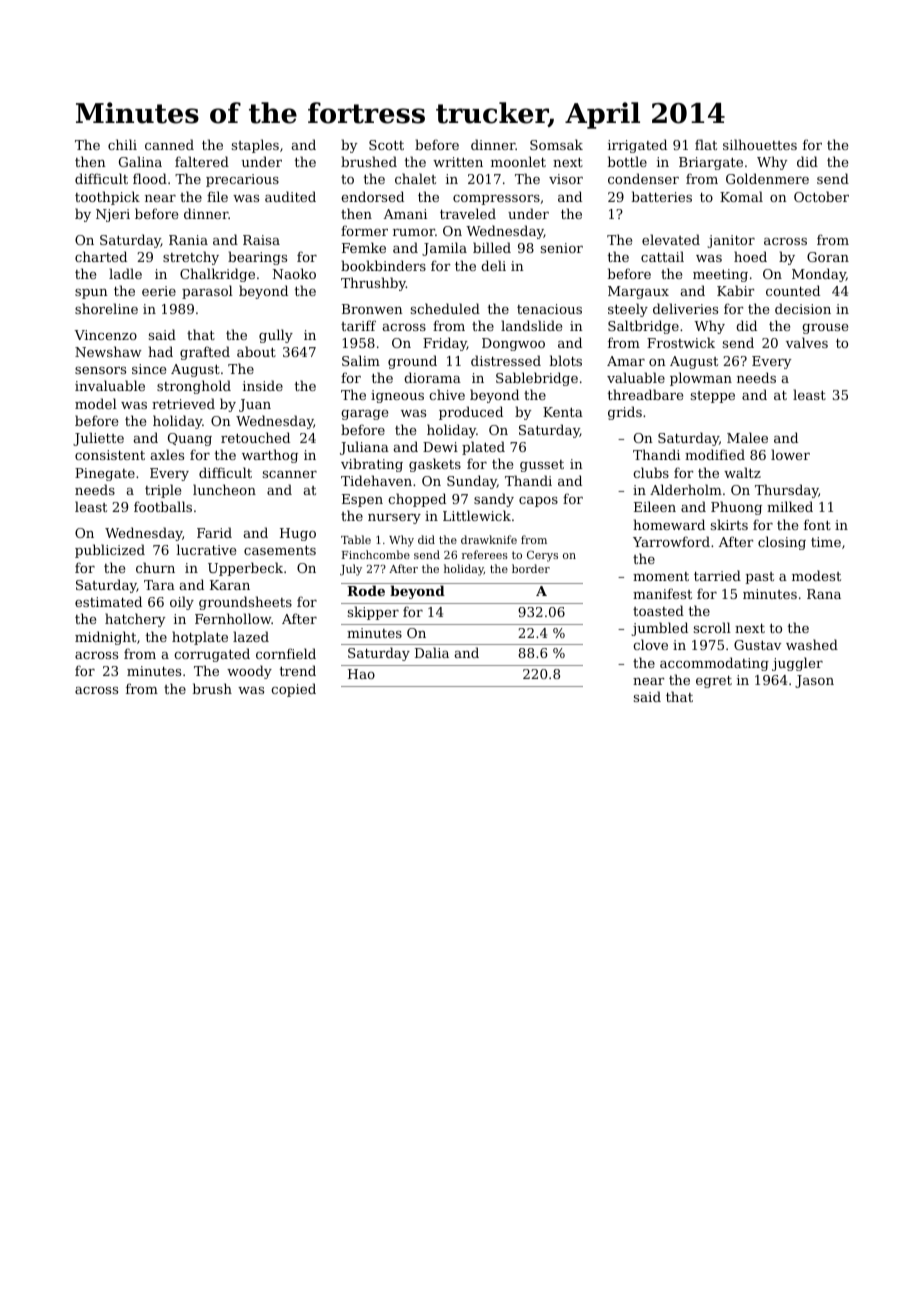 This page has height=1308, width=924. I want to click on model, so click(96, 403).
